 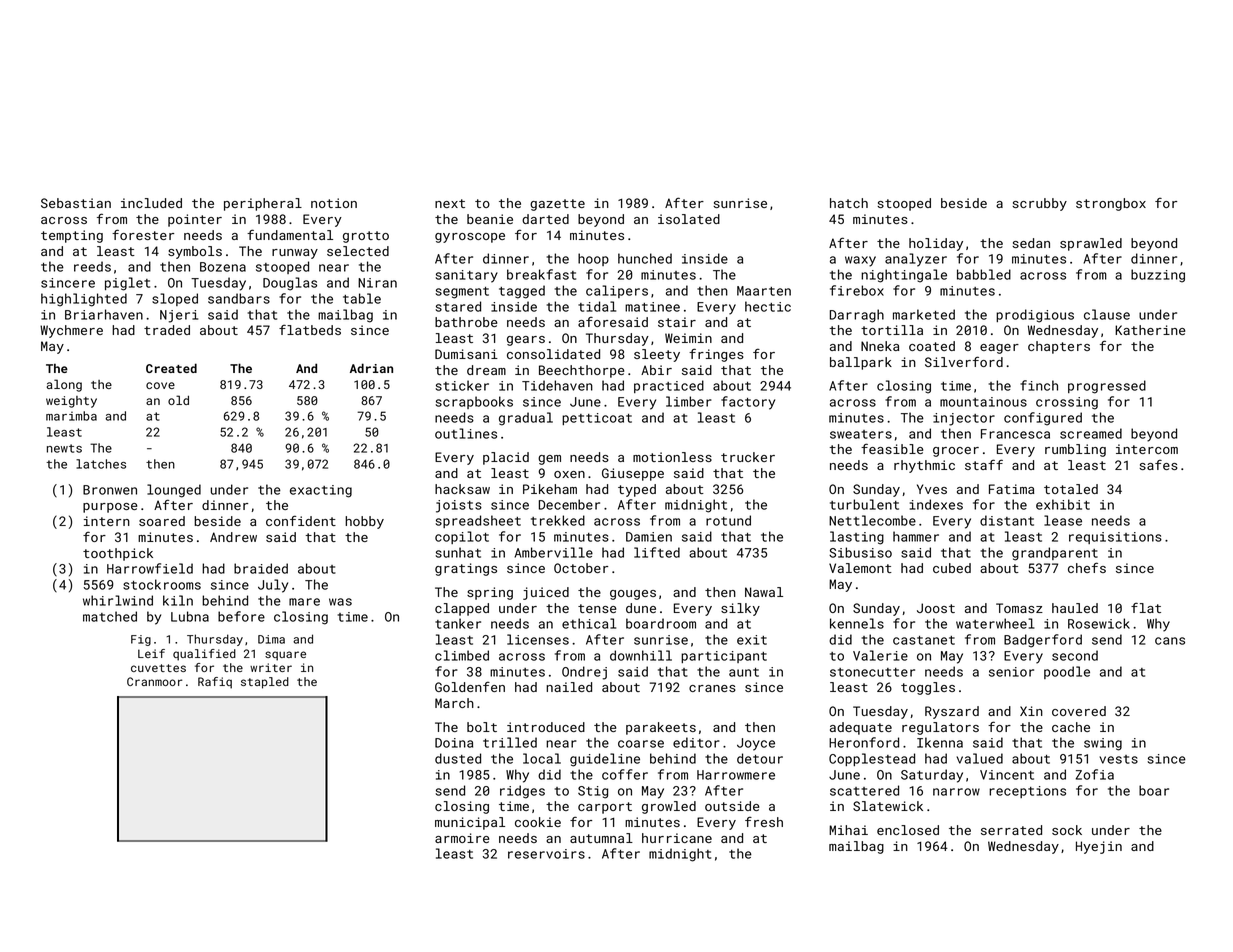 I want to click on Created, so click(x=171, y=368).
